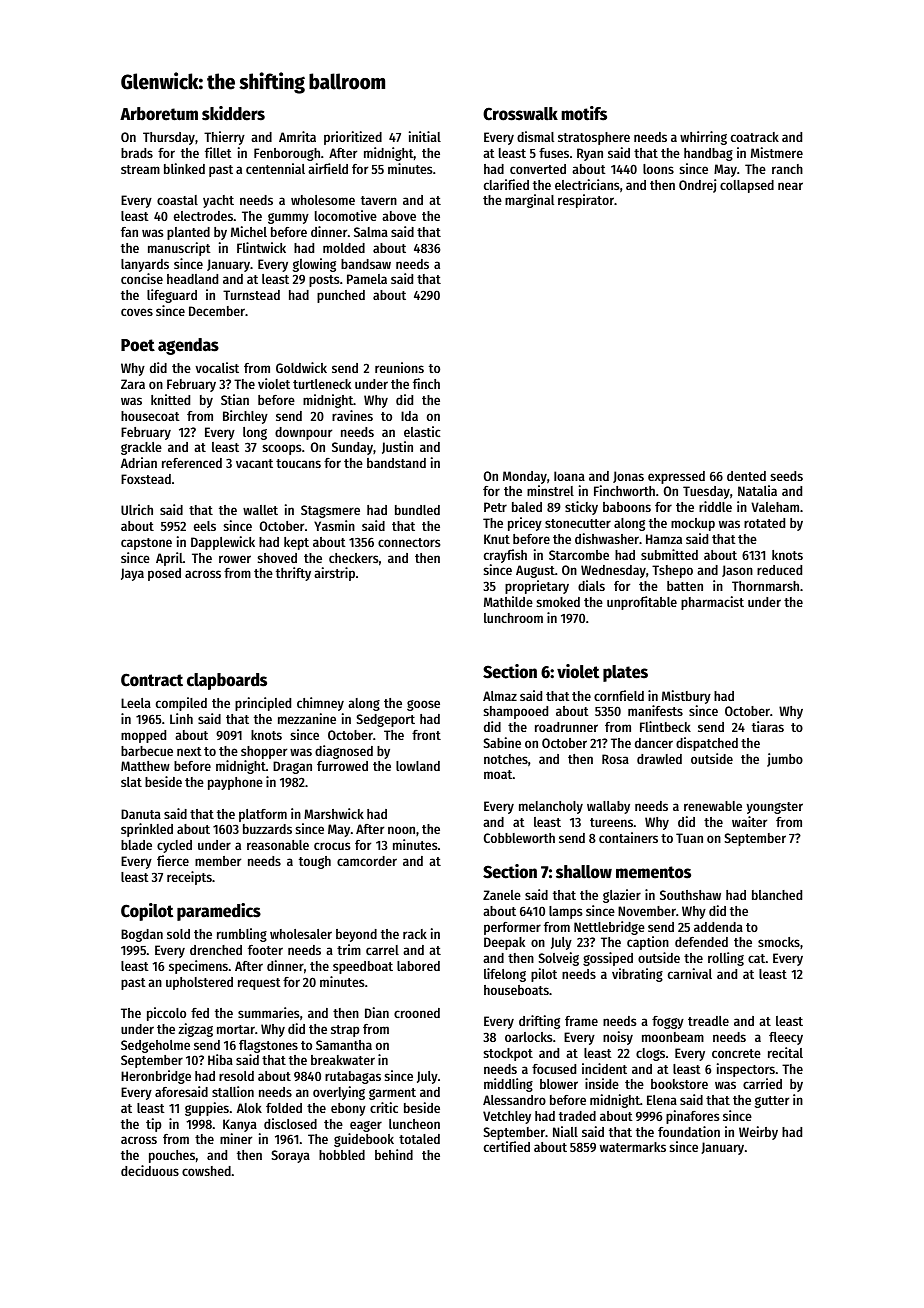  What do you see at coordinates (150, 1170) in the screenshot?
I see `deciduous` at bounding box center [150, 1170].
